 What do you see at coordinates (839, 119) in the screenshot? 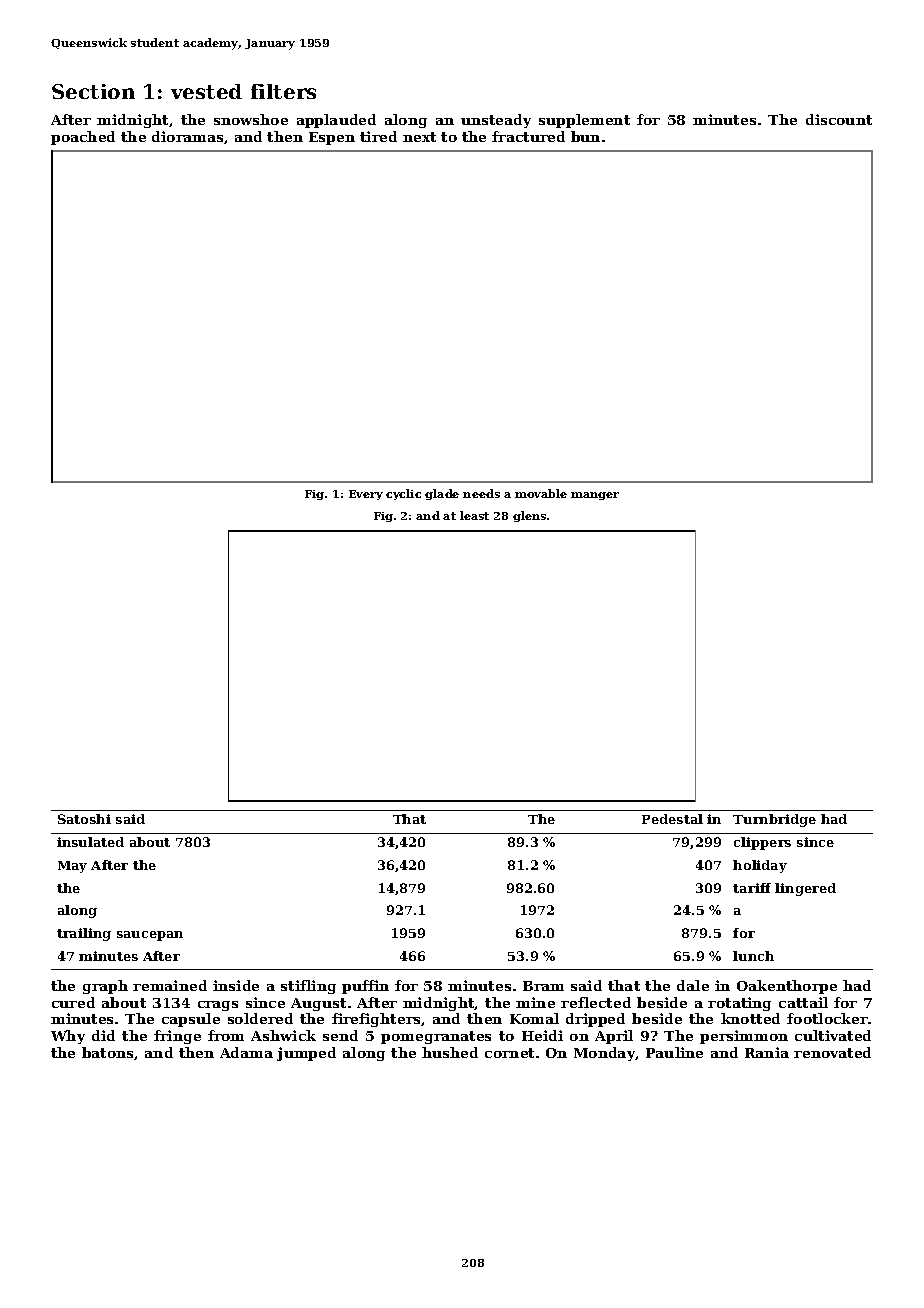
I see `discount` at bounding box center [839, 119].
